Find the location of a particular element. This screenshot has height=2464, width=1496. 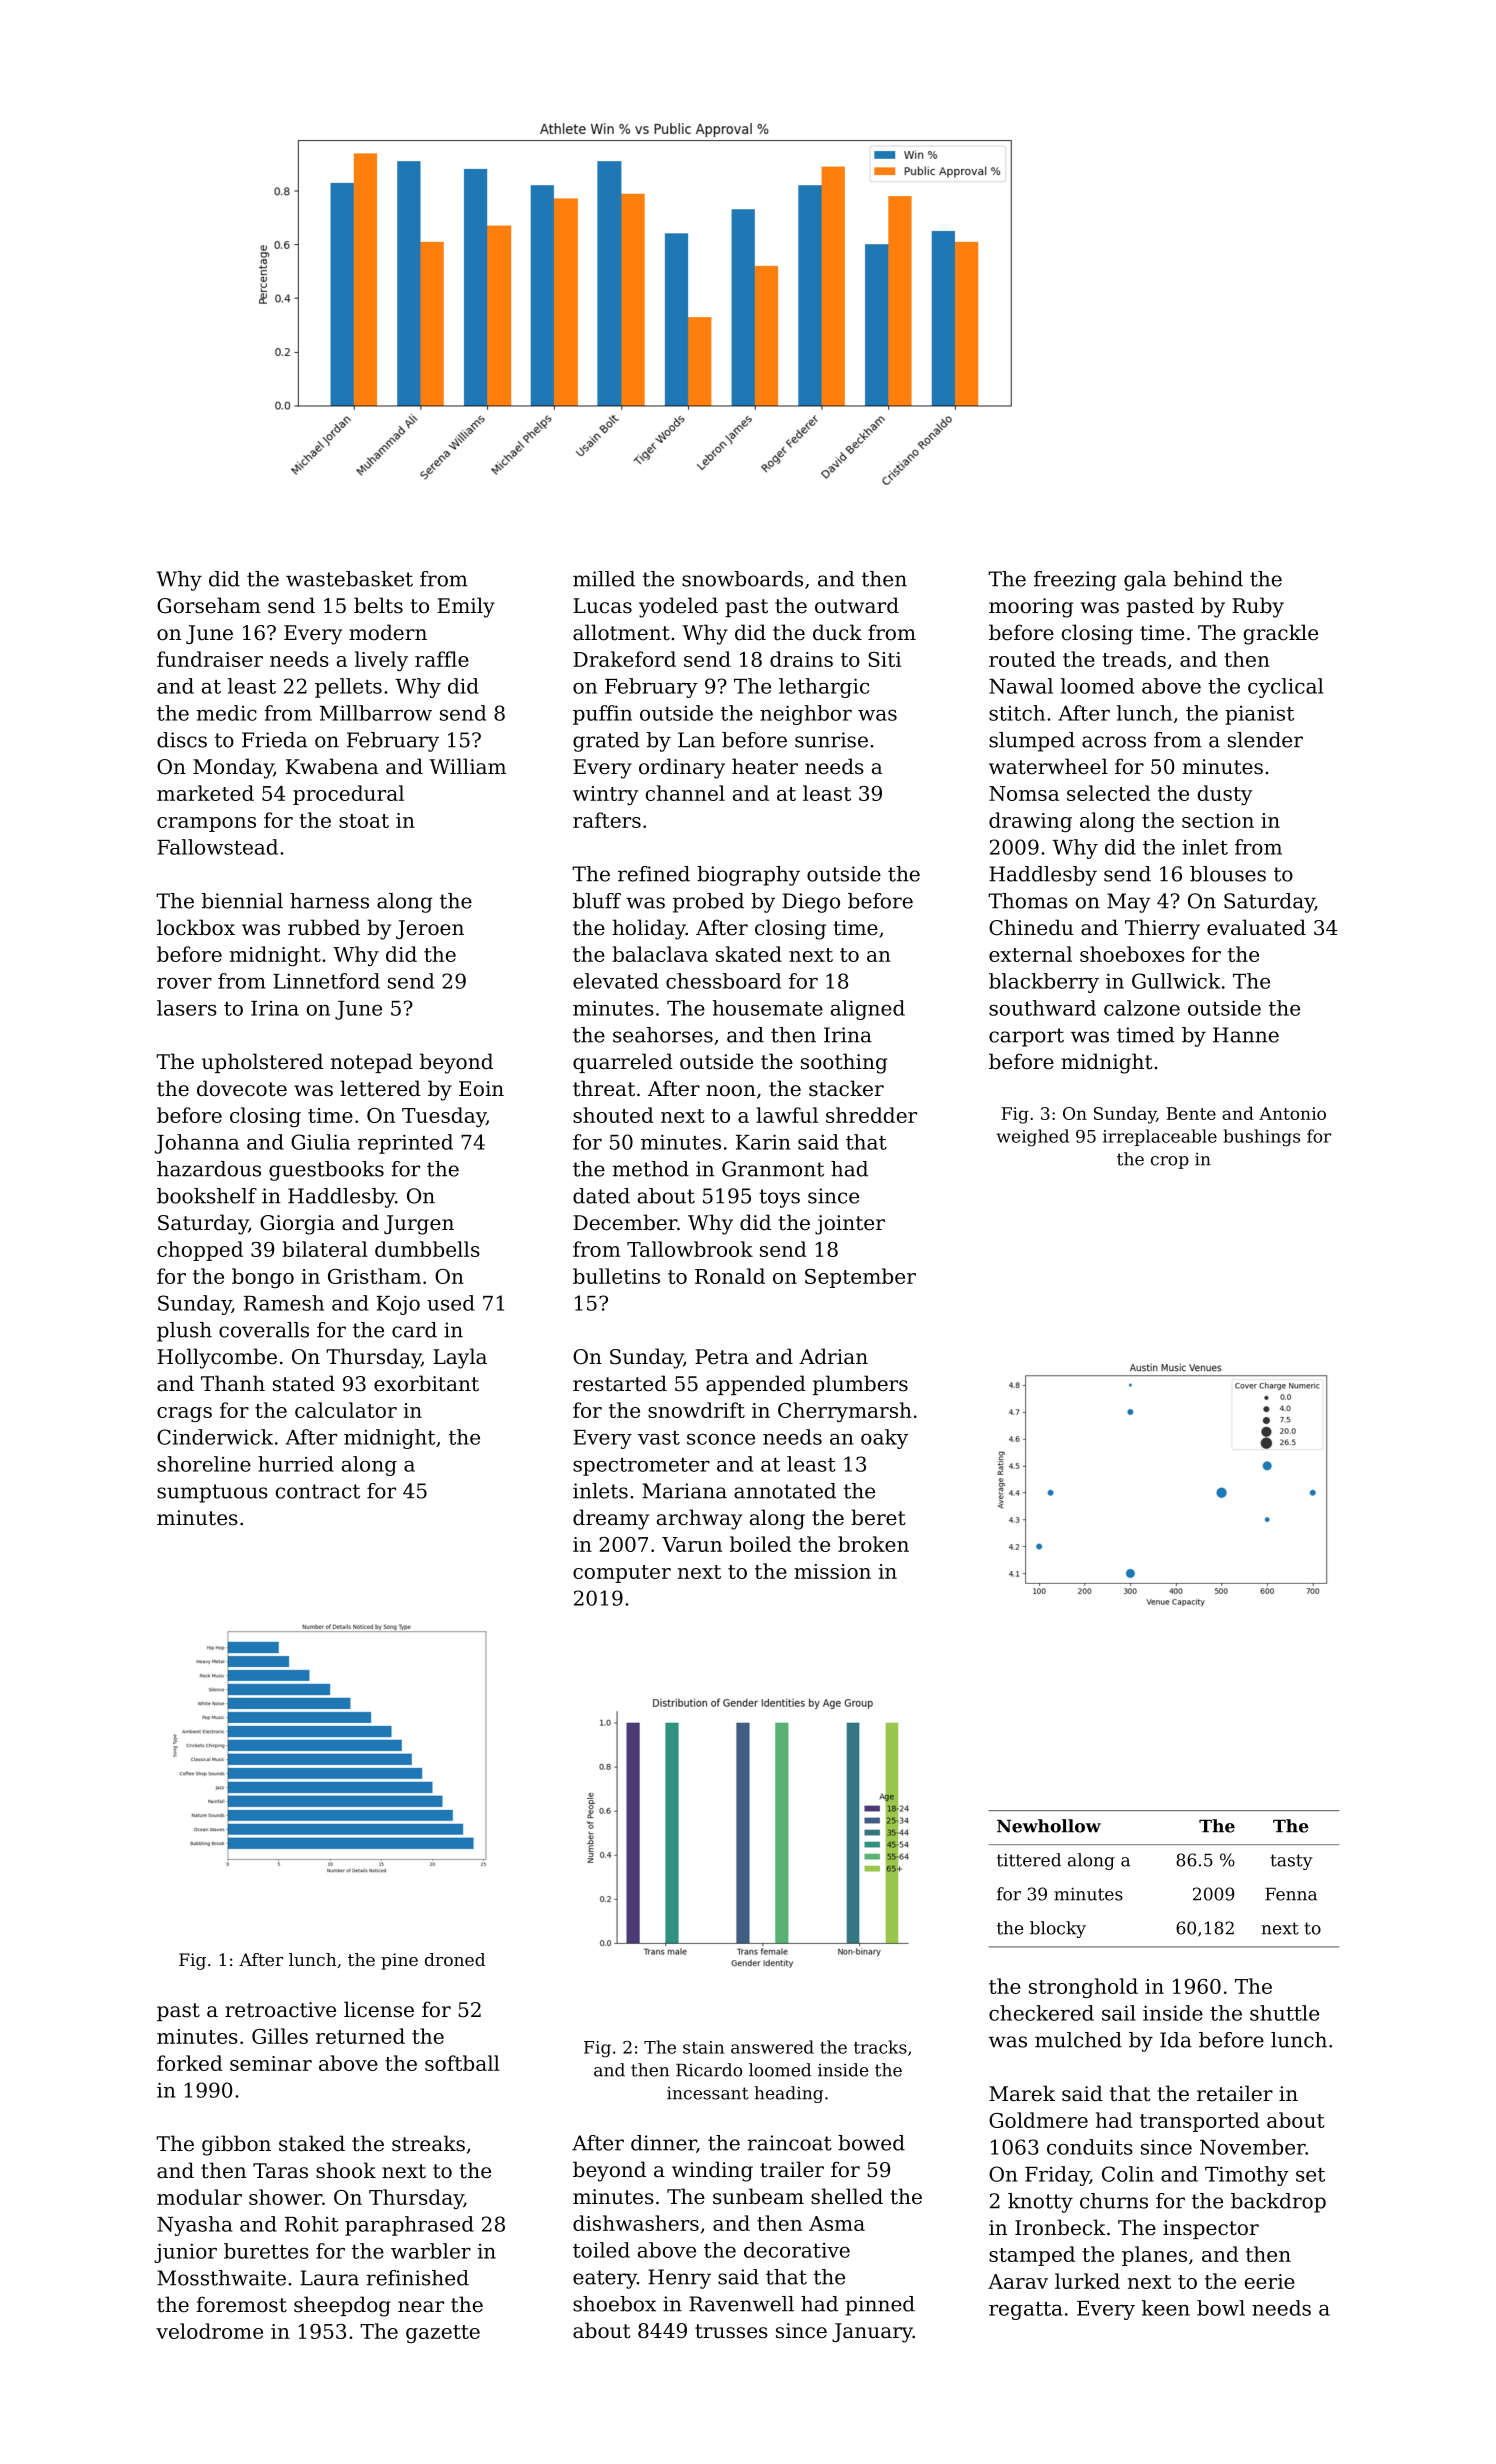

staked is located at coordinates (312, 2143).
